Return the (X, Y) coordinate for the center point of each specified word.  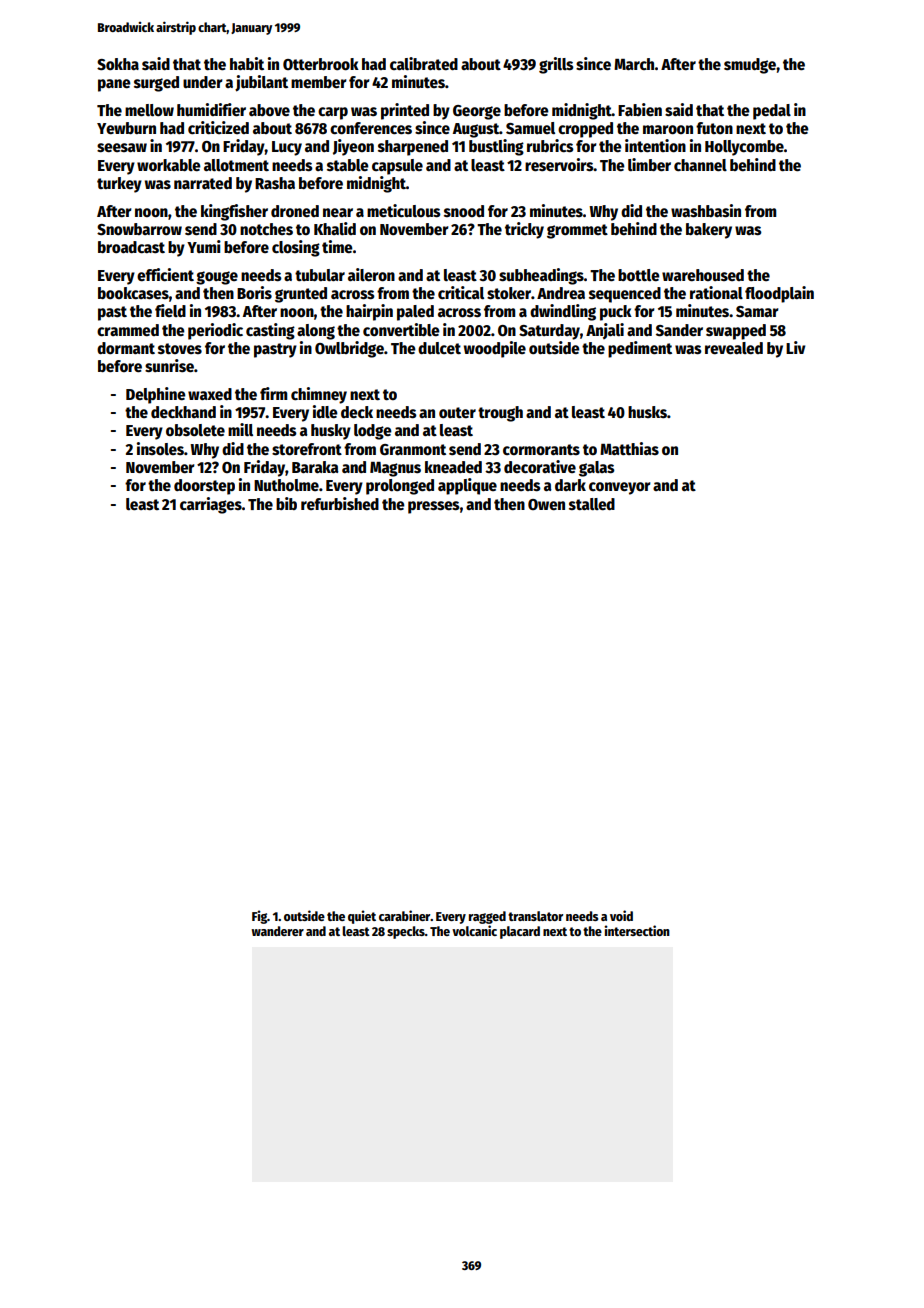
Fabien (640, 109)
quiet (362, 917)
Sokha (118, 64)
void (621, 915)
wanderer (277, 931)
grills (556, 65)
